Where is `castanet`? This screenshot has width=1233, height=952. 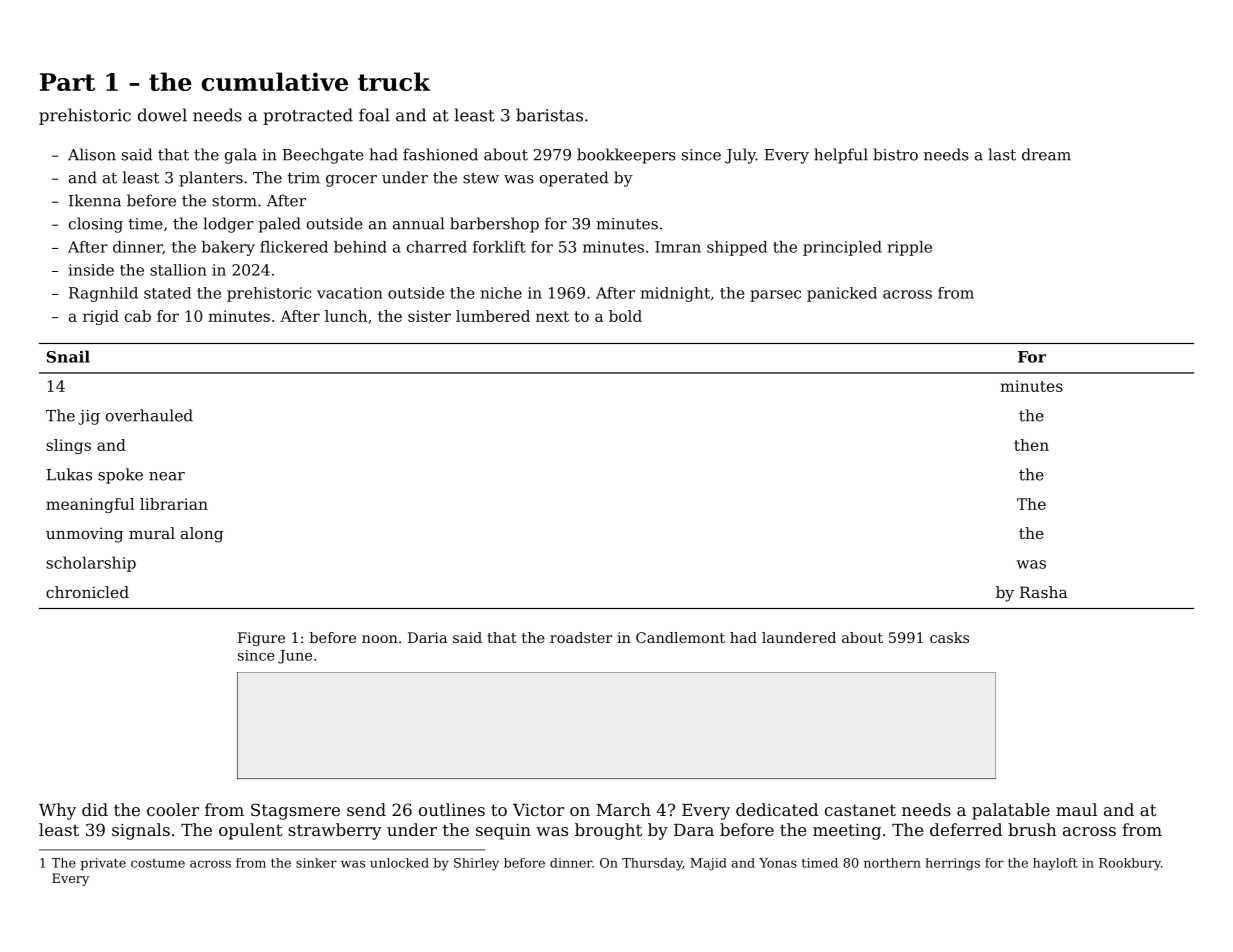 castanet is located at coordinates (860, 810).
